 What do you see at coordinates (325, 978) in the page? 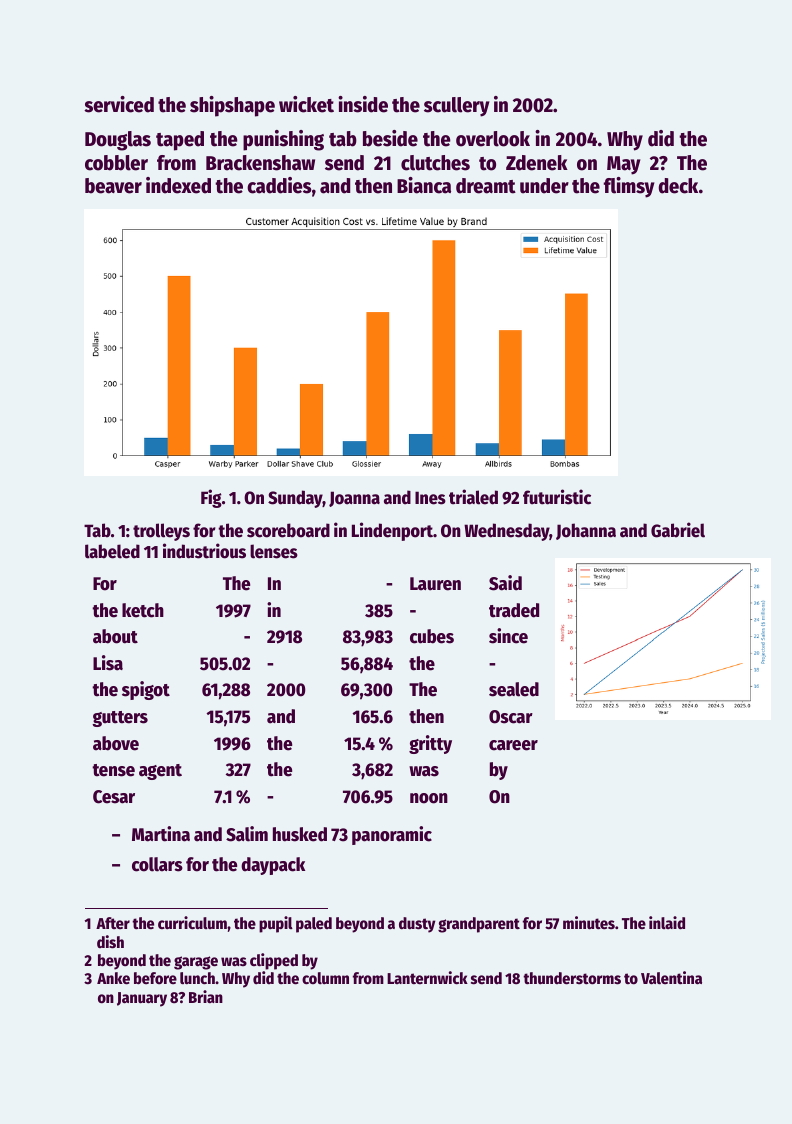
I see `column` at bounding box center [325, 978].
